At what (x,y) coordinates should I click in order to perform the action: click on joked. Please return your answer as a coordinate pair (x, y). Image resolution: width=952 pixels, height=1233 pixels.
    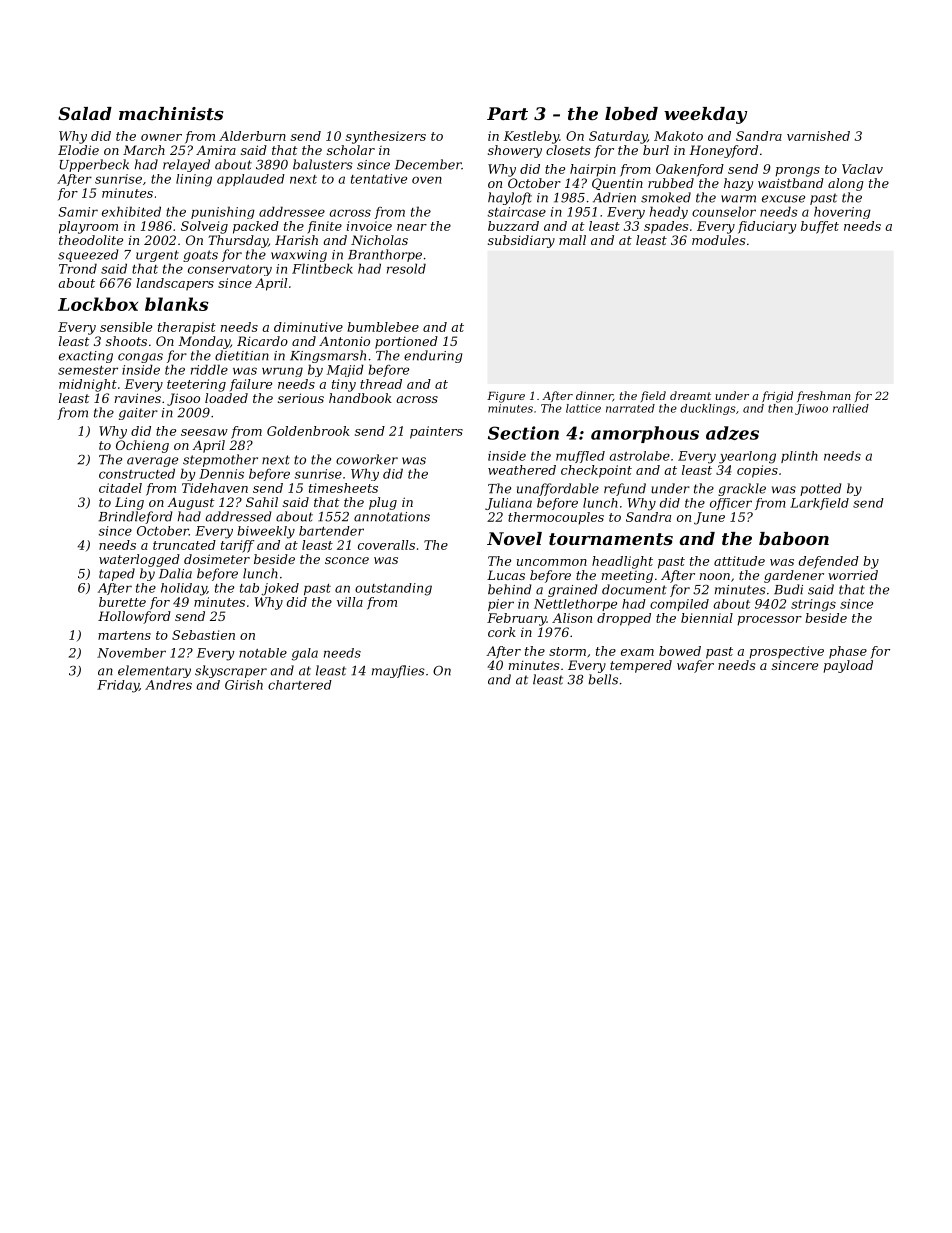
    Looking at the image, I should click on (280, 589).
